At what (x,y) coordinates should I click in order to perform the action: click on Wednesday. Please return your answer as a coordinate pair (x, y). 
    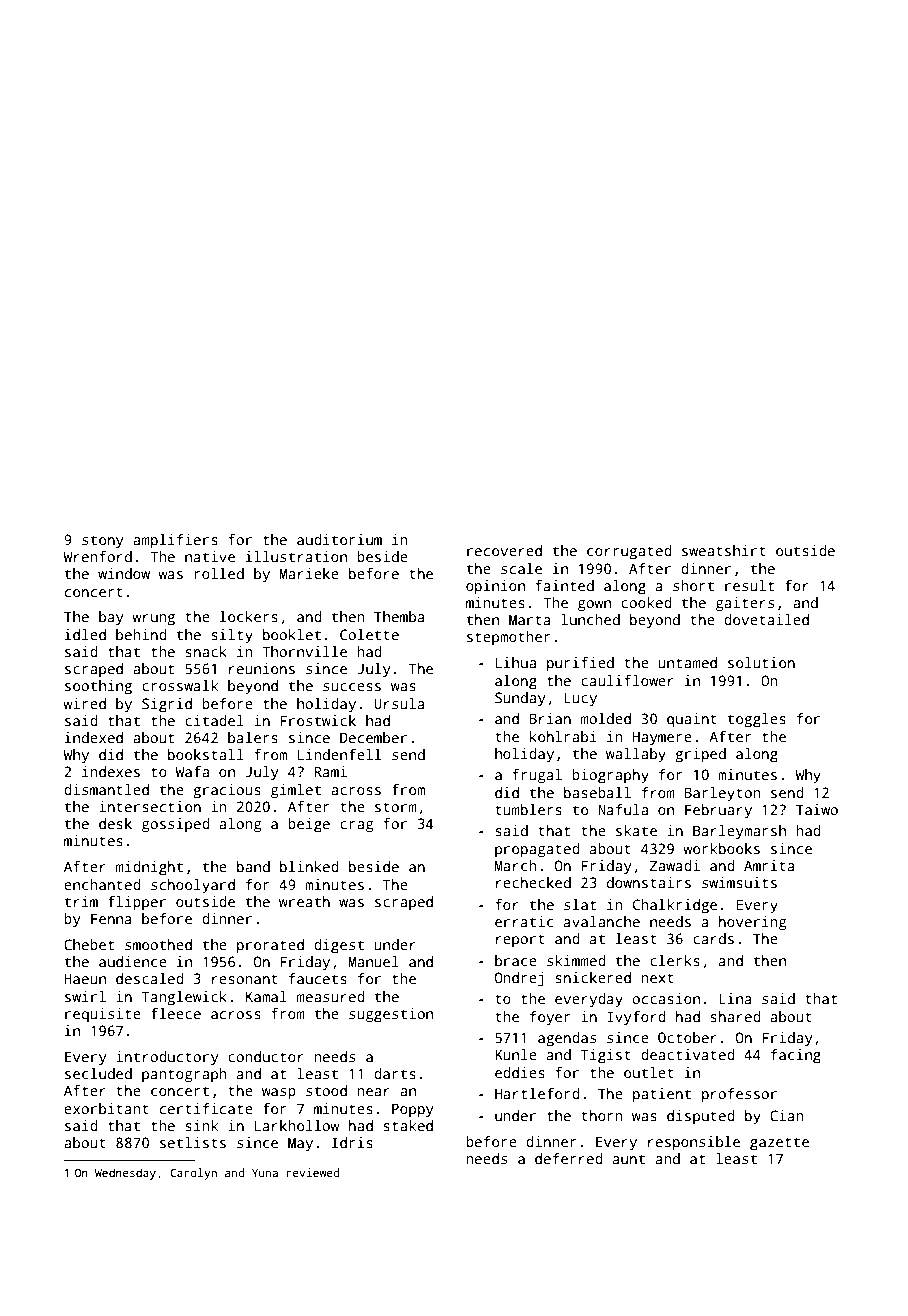
    Looking at the image, I should click on (125, 1174).
